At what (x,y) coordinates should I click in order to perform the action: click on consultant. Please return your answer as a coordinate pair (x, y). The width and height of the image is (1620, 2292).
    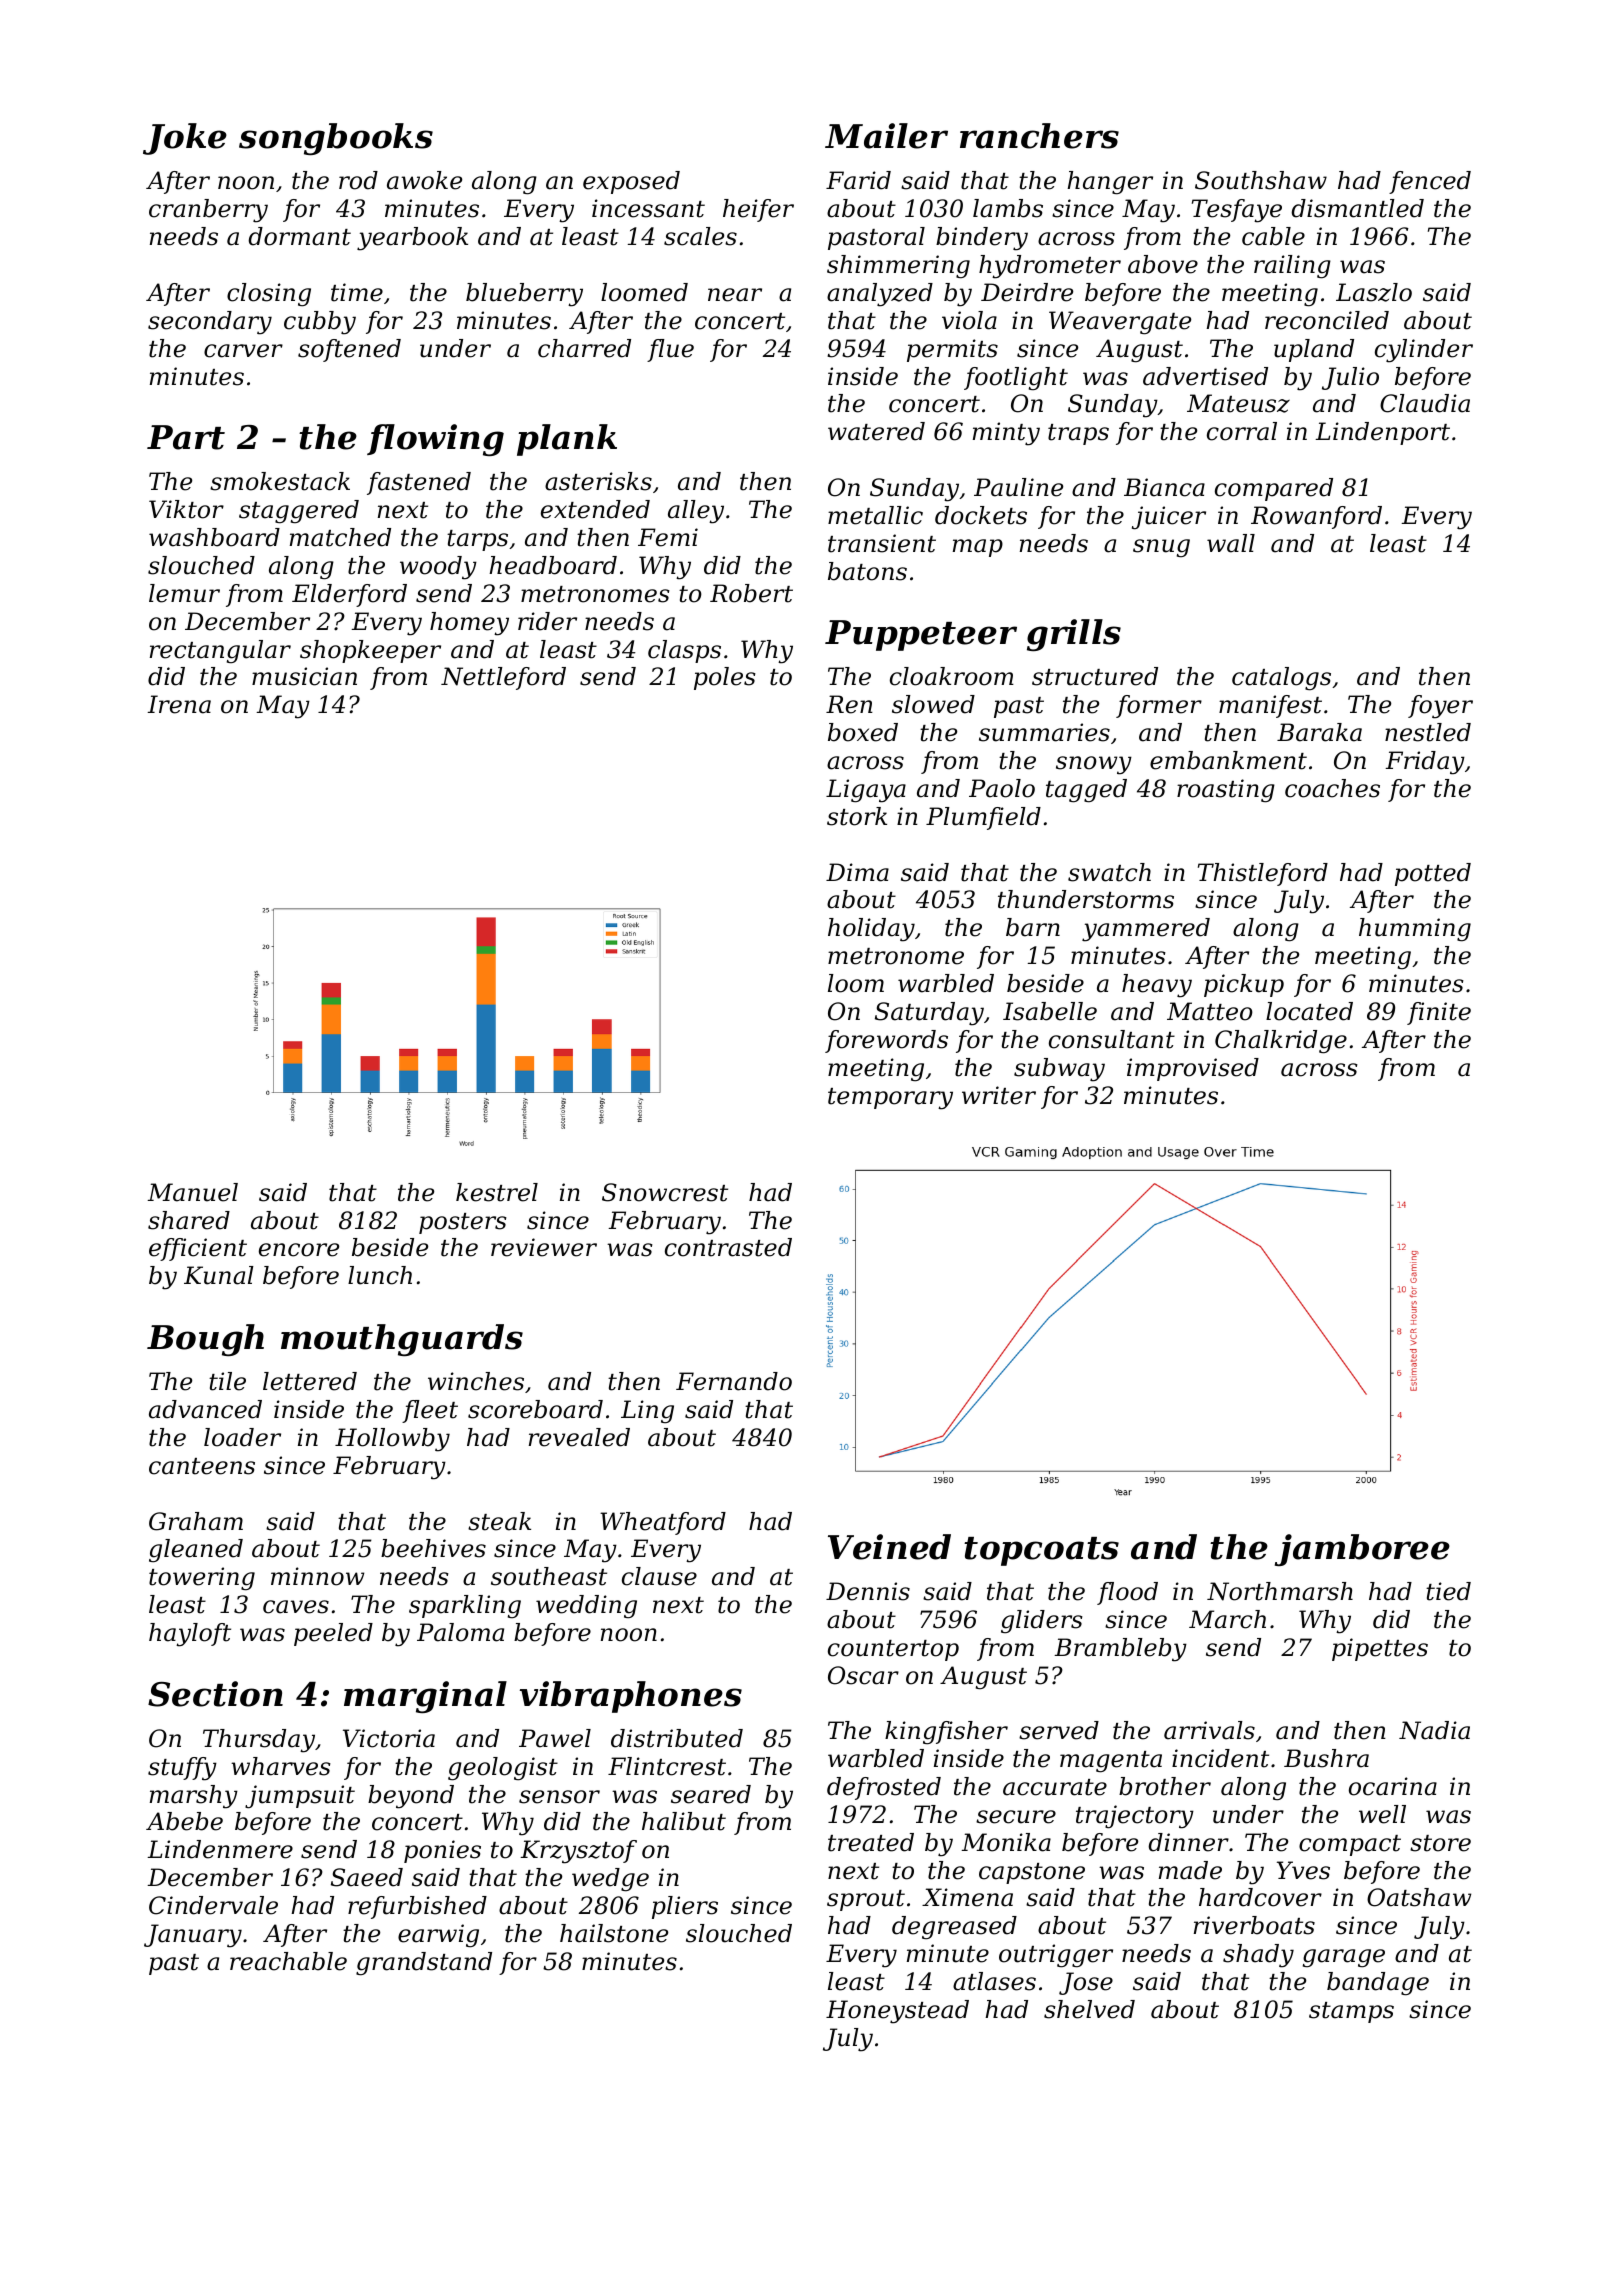
    Looking at the image, I should click on (1112, 1039).
